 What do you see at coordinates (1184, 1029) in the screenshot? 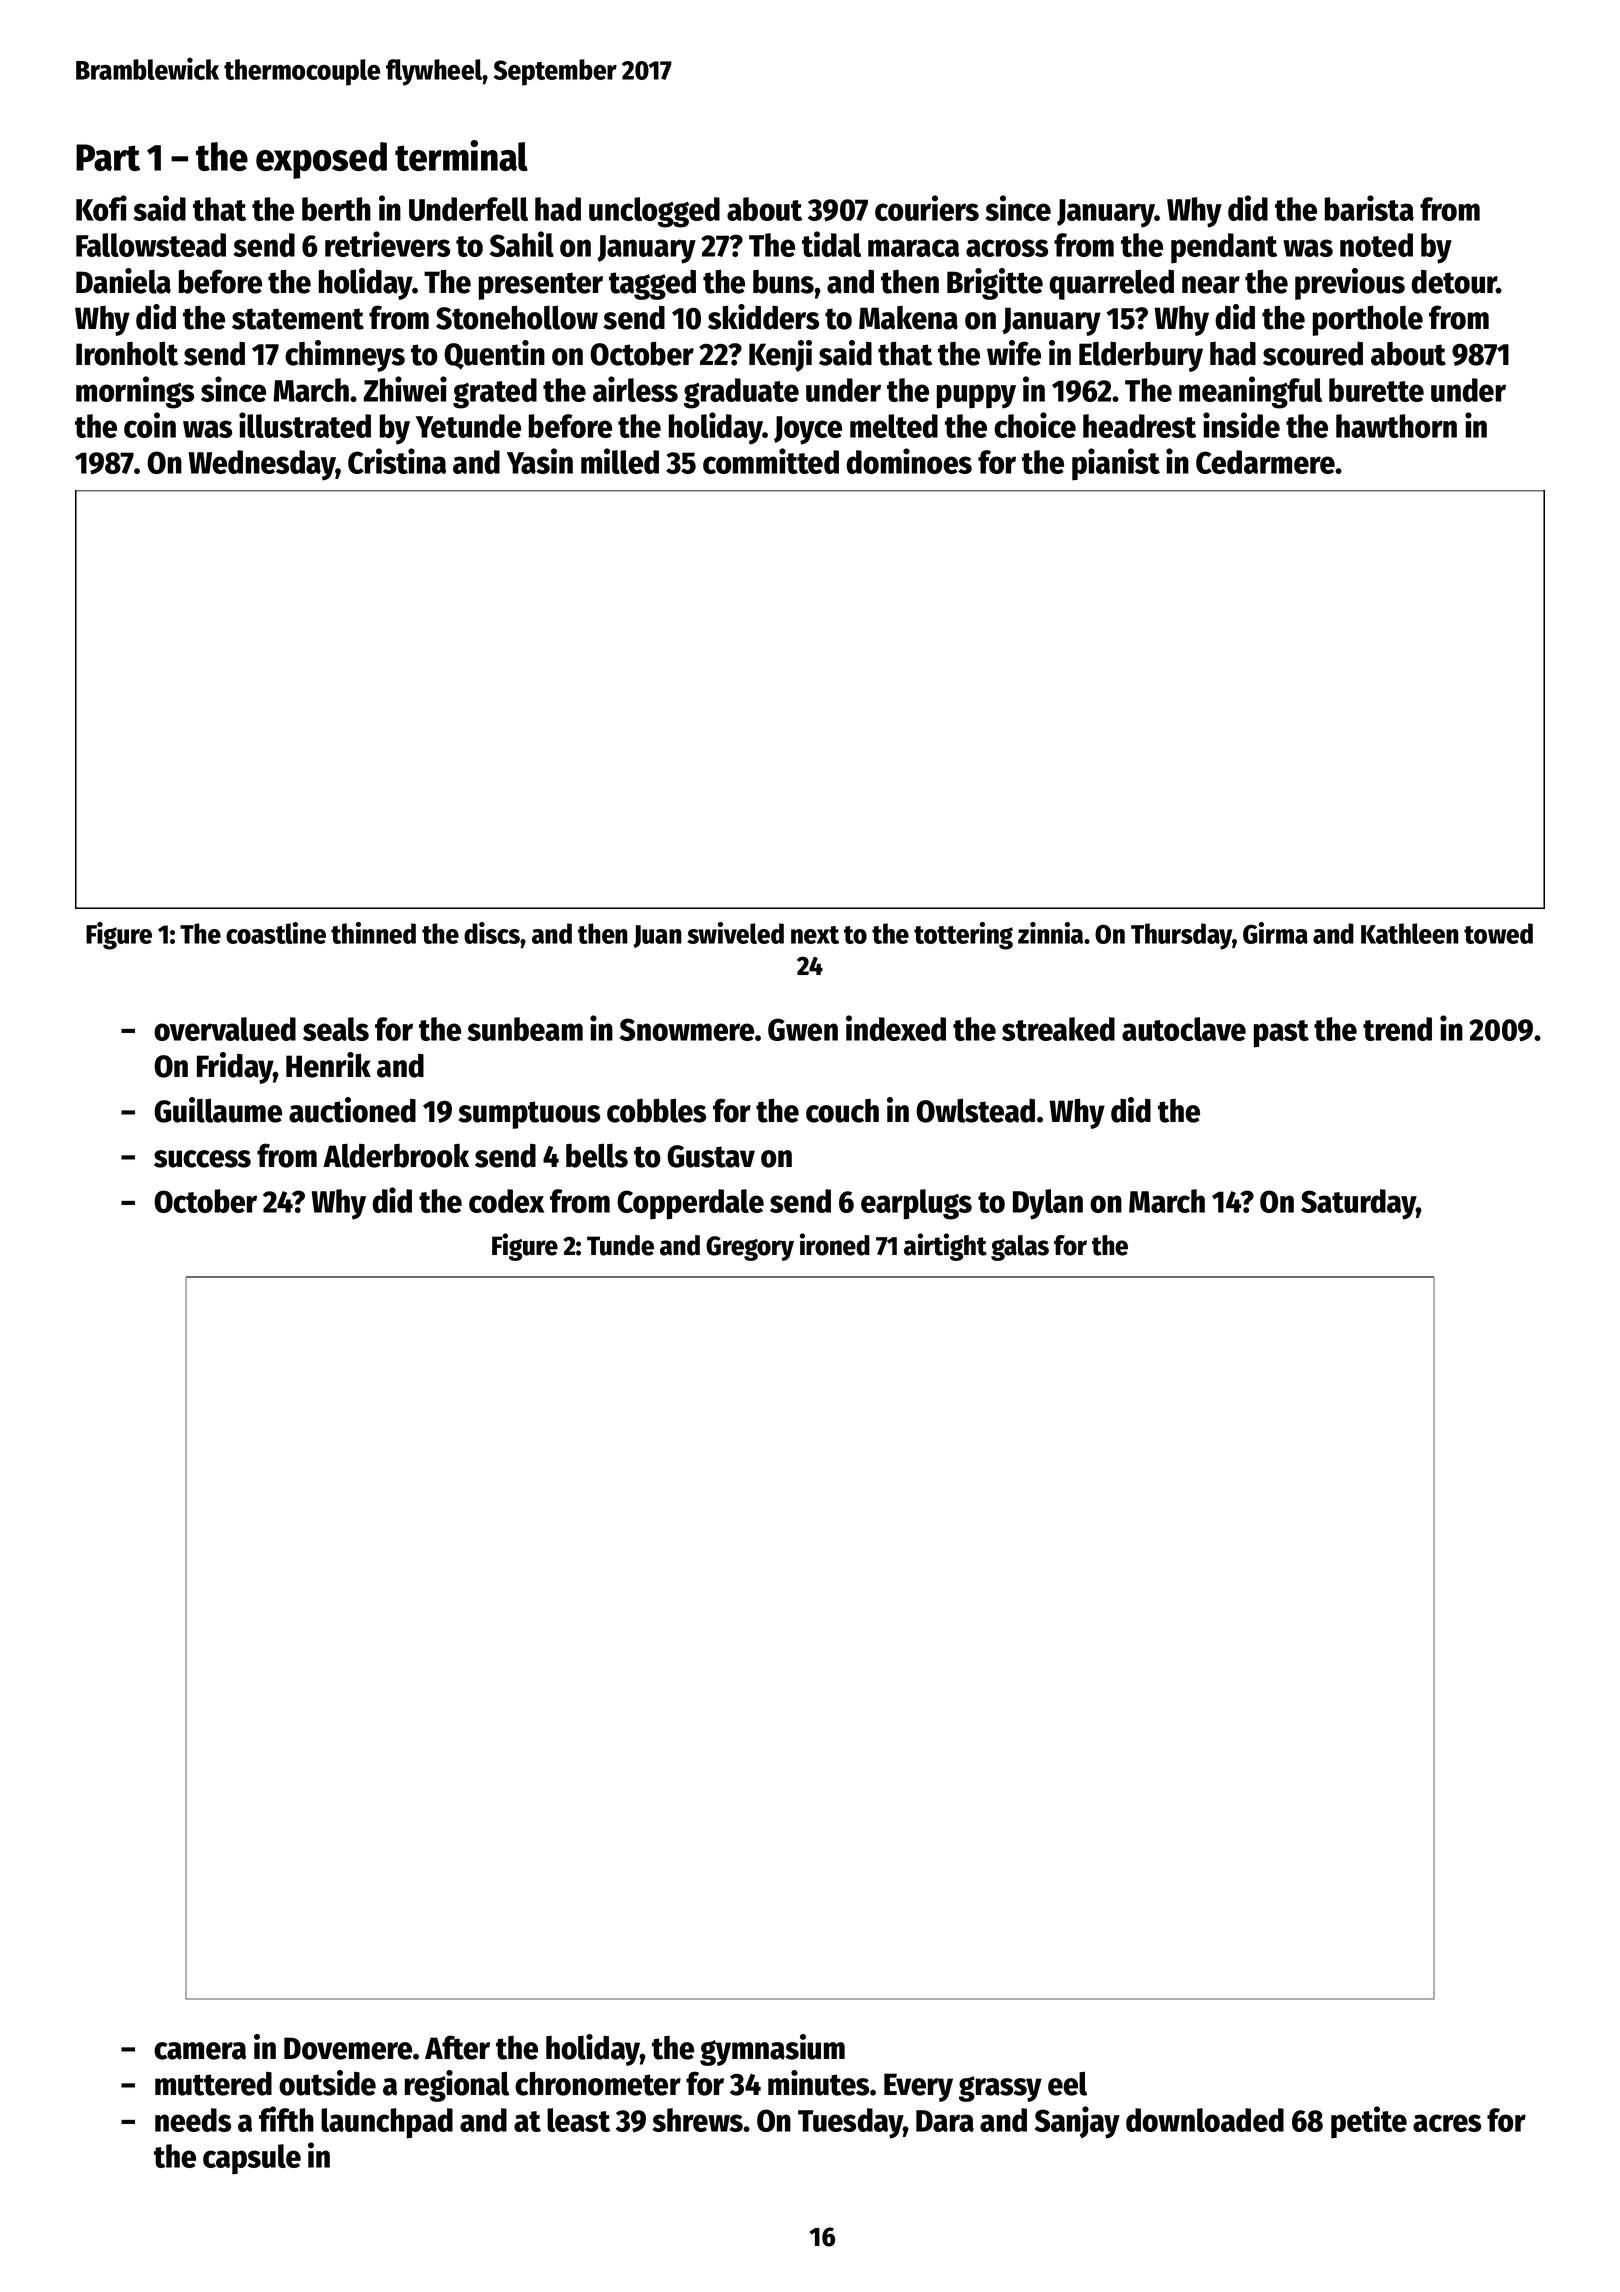
I see `autoclave` at bounding box center [1184, 1029].
